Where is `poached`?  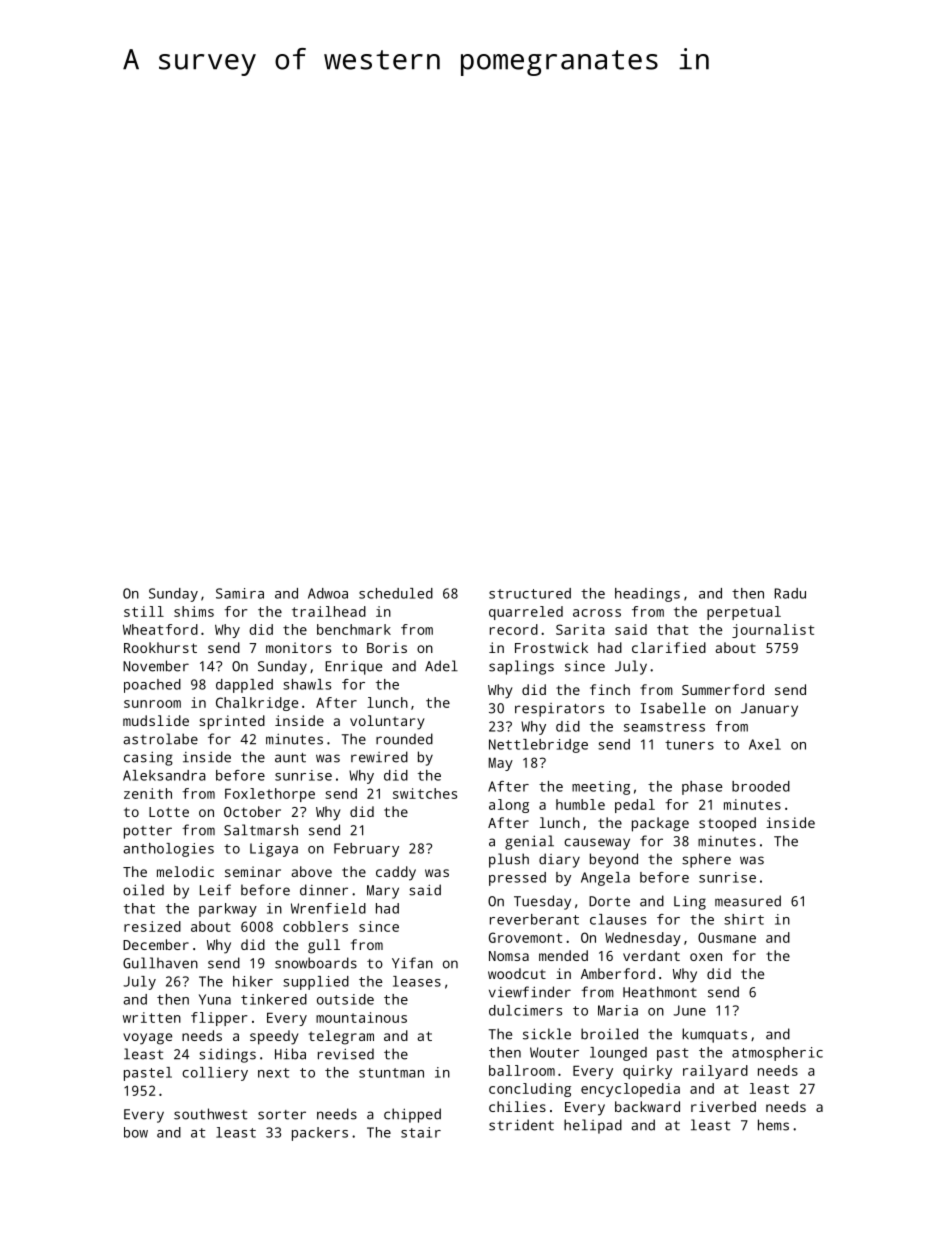
poached is located at coordinates (152, 686).
